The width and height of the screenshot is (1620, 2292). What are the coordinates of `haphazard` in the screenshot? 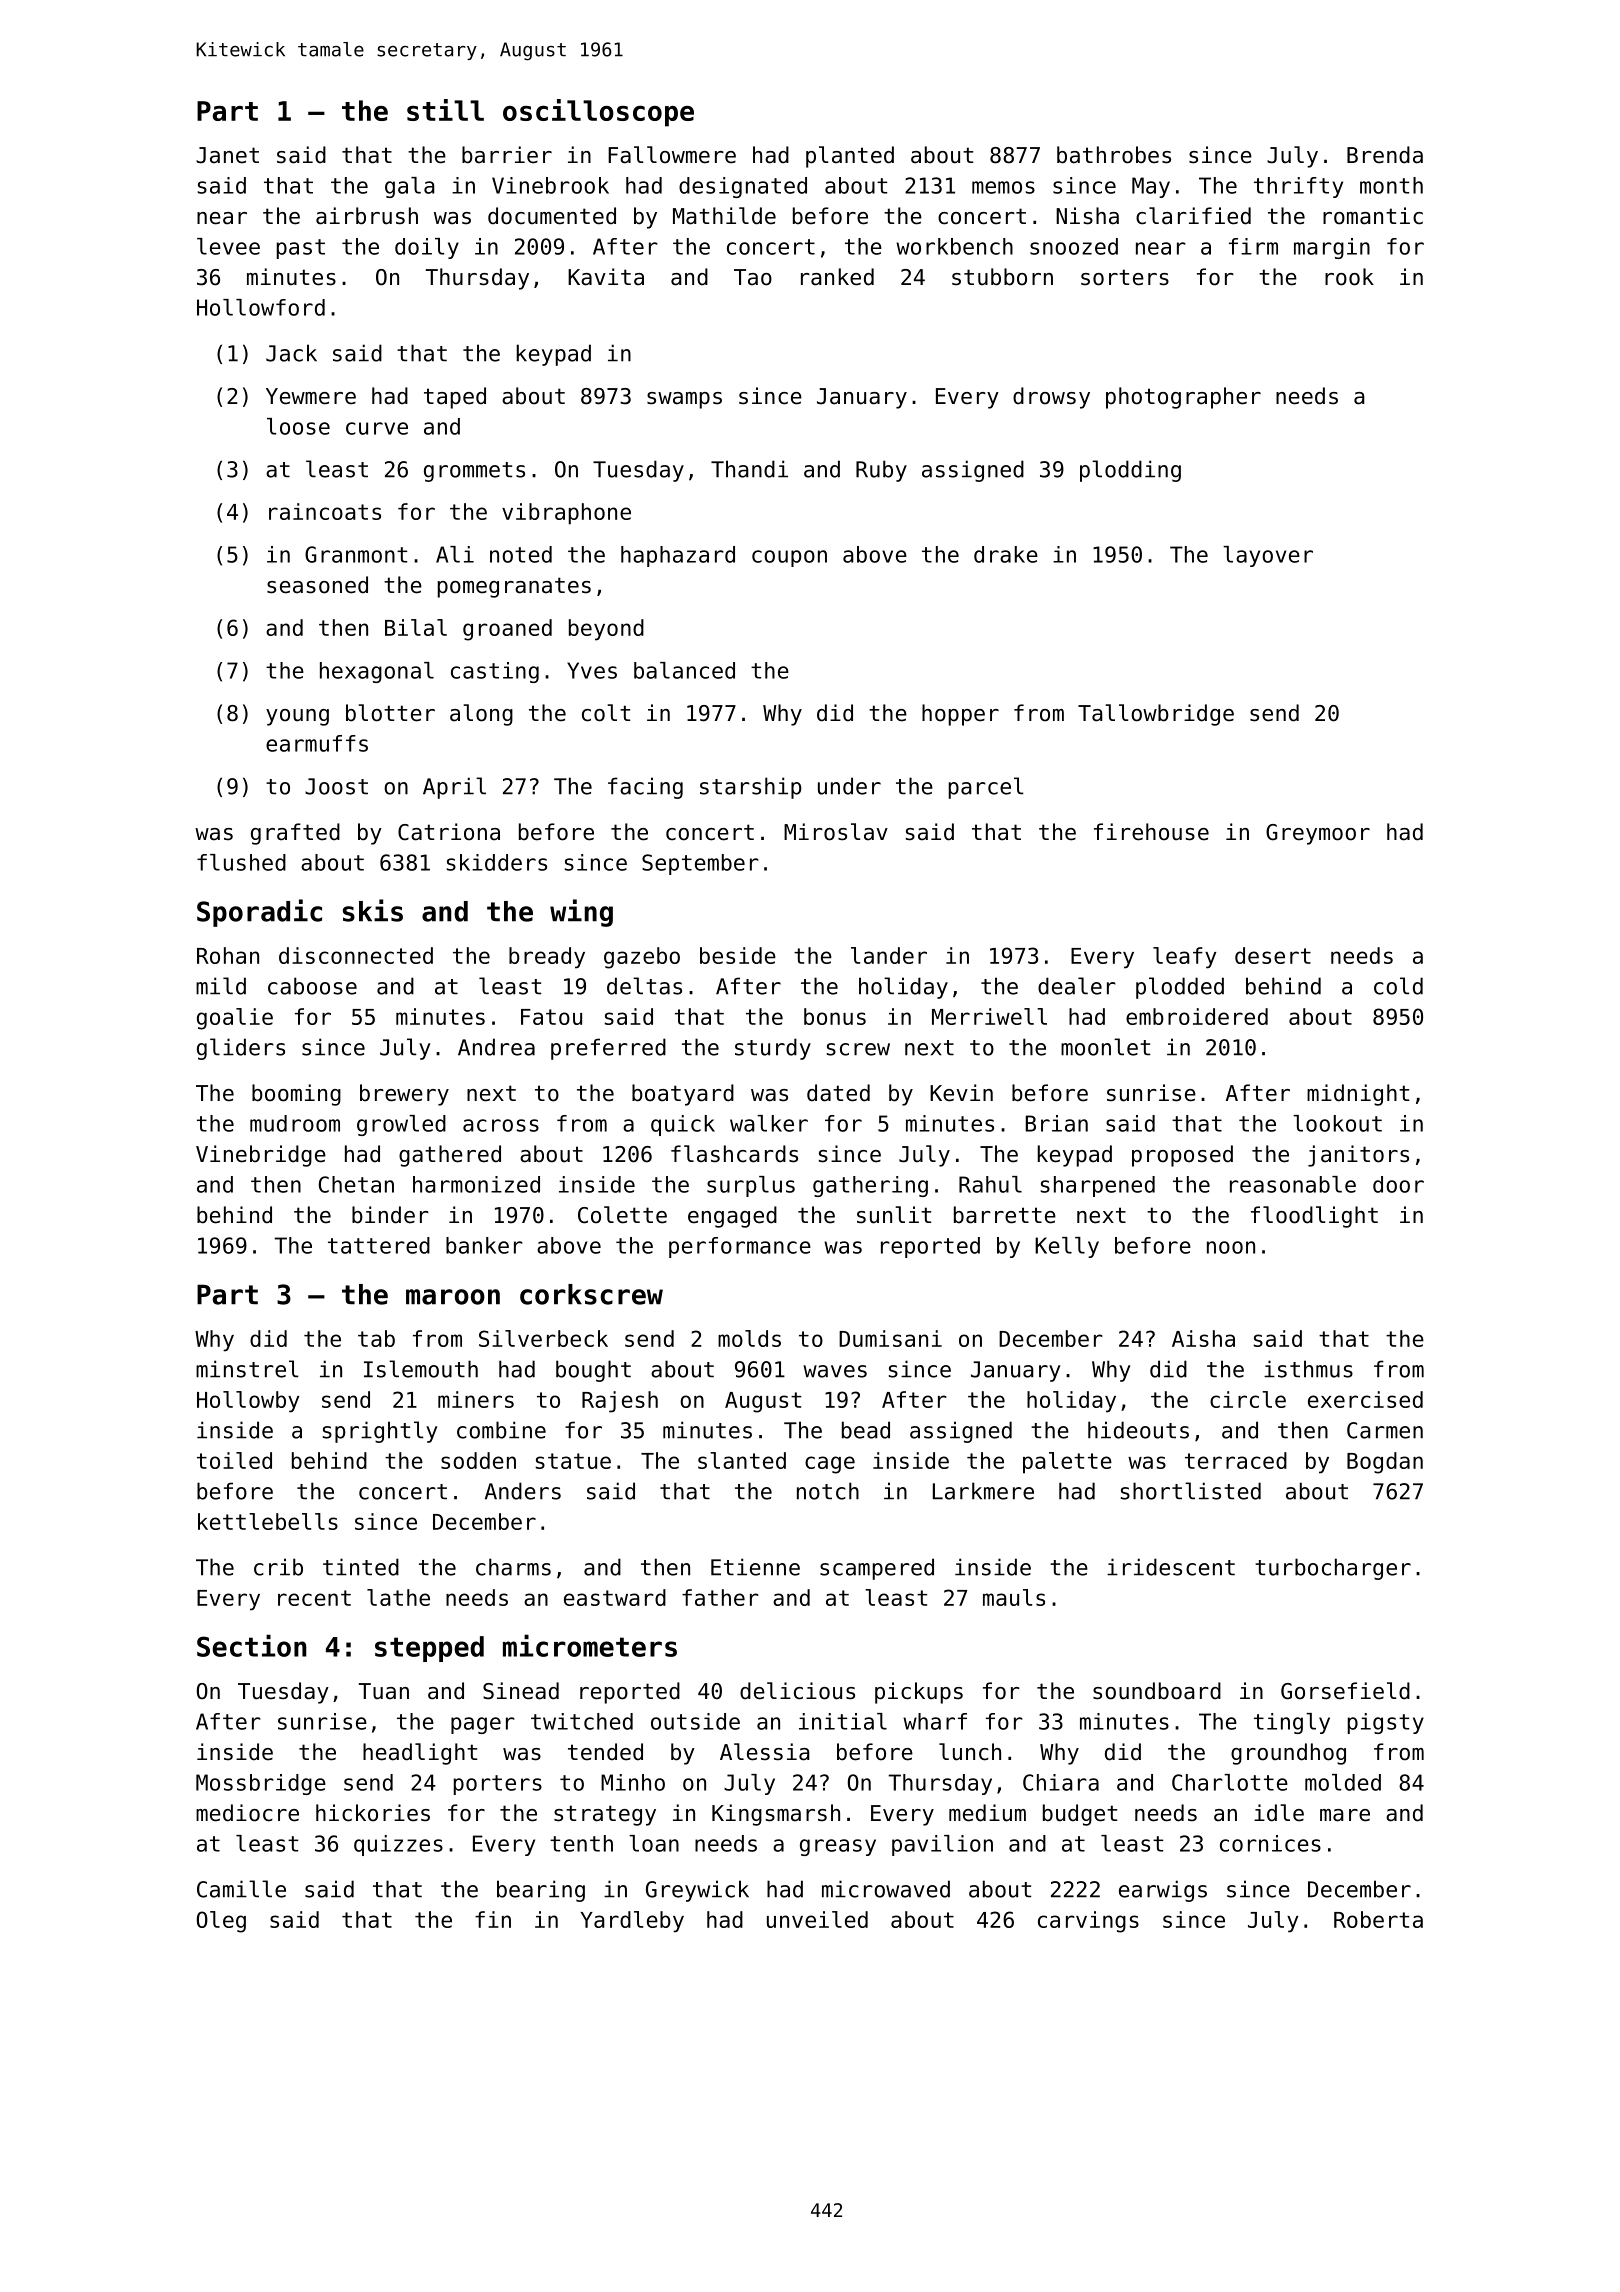 It's located at (678, 556).
